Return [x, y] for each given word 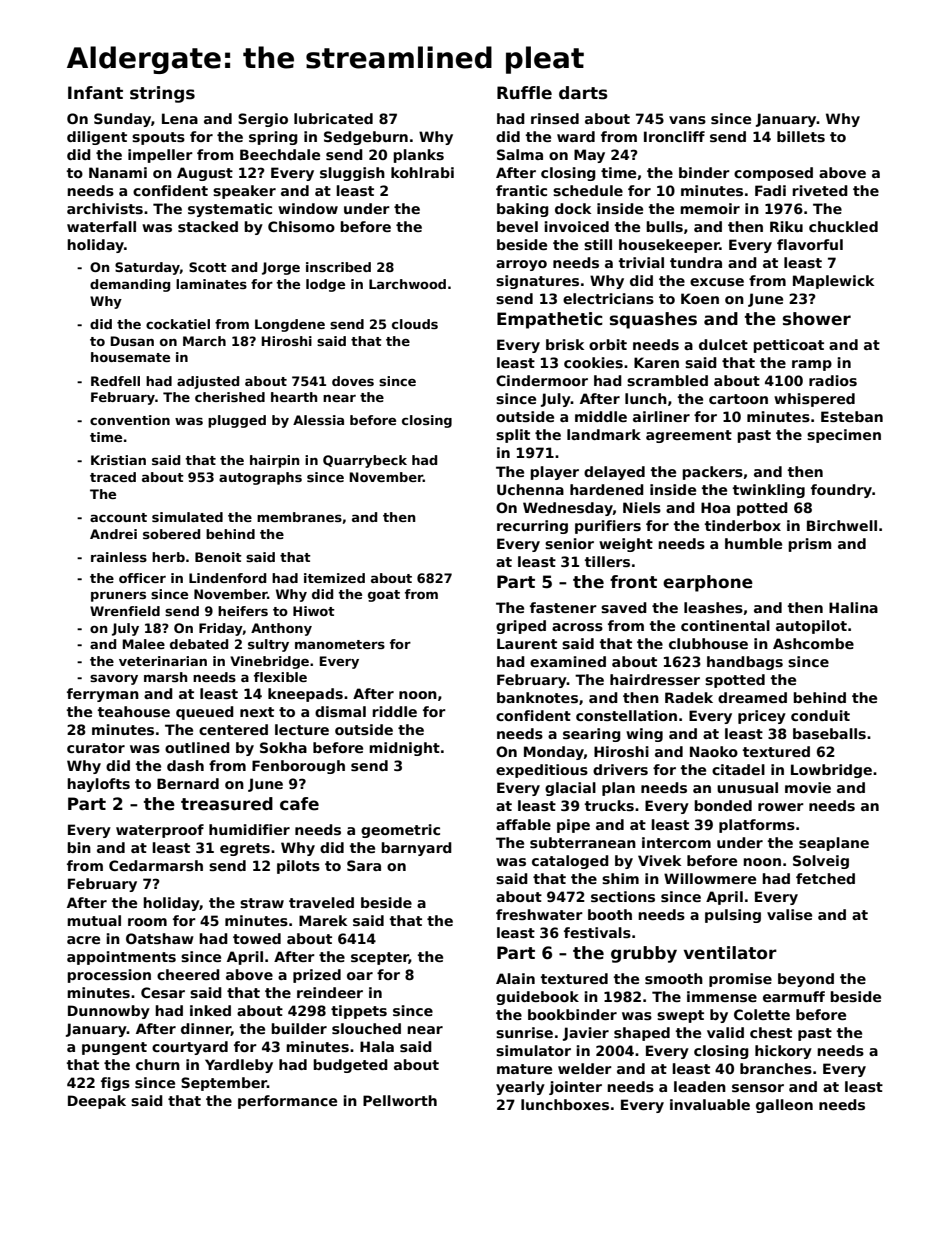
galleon [784, 1106]
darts [583, 93]
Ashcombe [813, 643]
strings [162, 94]
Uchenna [530, 489]
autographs [260, 478]
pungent [114, 1048]
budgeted [350, 1066]
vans [687, 120]
